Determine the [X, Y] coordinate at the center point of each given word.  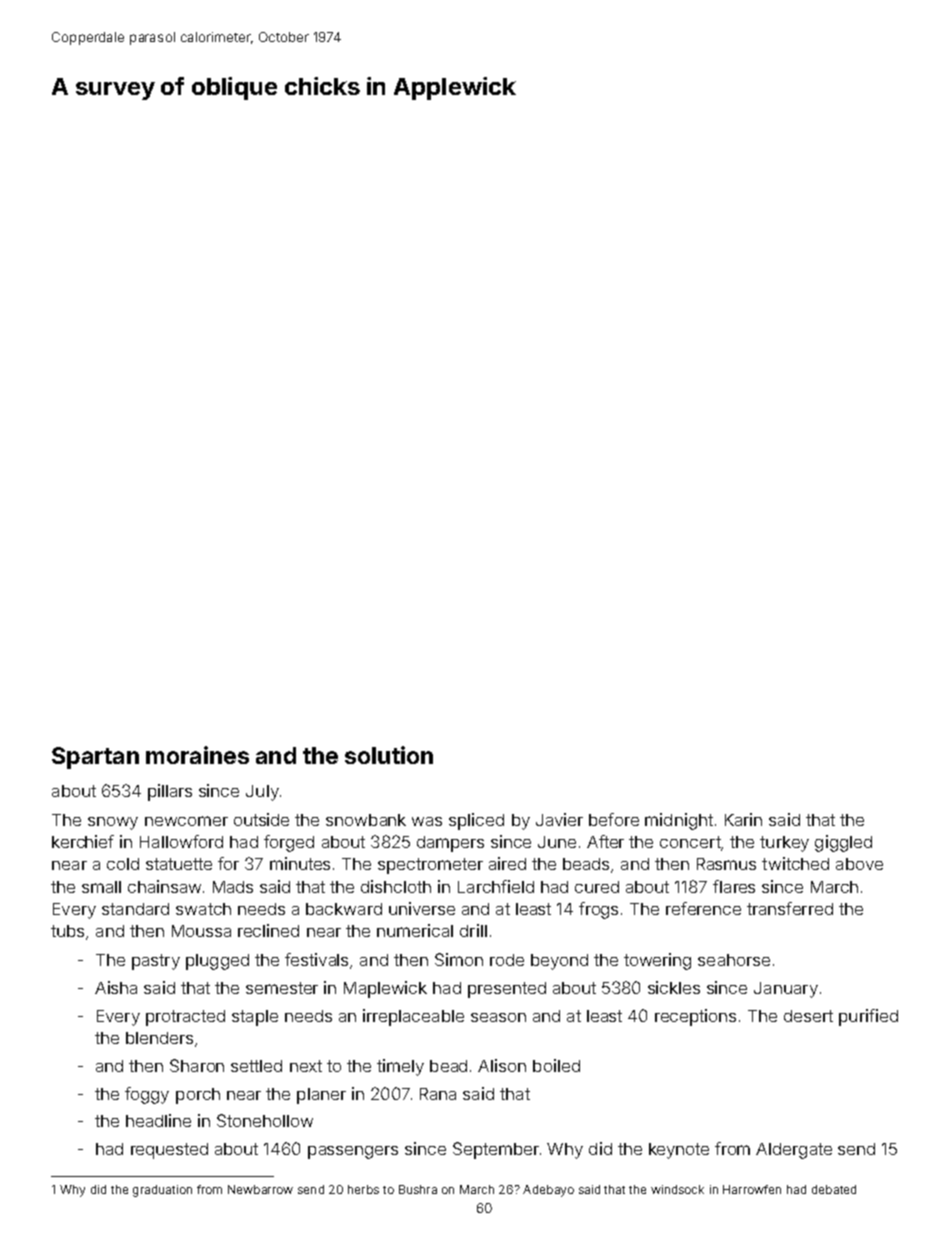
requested [169, 1151]
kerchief [83, 841]
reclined [268, 930]
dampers [450, 844]
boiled [556, 1065]
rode [507, 960]
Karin [743, 819]
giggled [843, 843]
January [786, 990]
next [306, 1066]
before [614, 819]
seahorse [734, 960]
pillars [170, 792]
